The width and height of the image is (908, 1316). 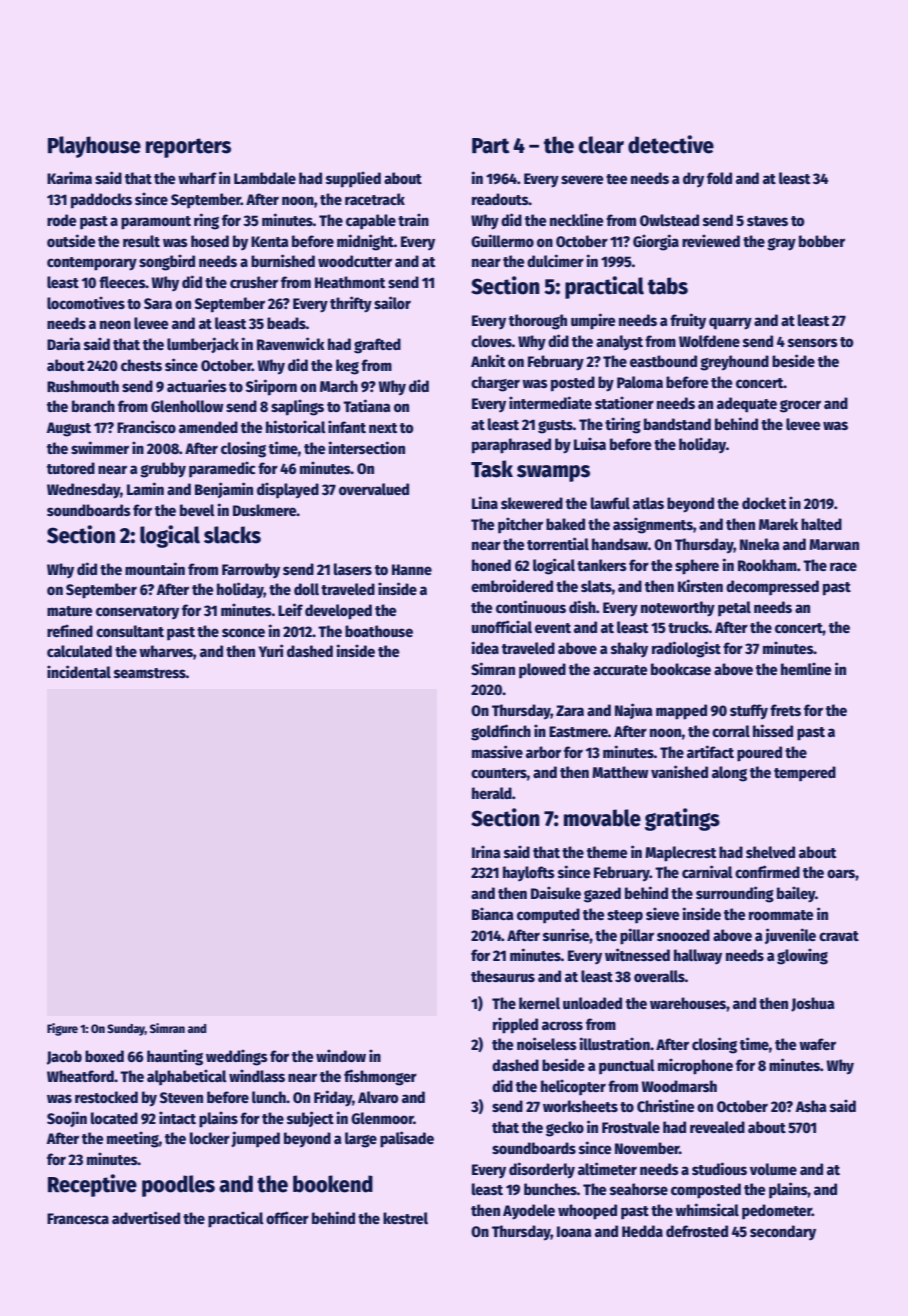 I want to click on halted, so click(x=821, y=524).
